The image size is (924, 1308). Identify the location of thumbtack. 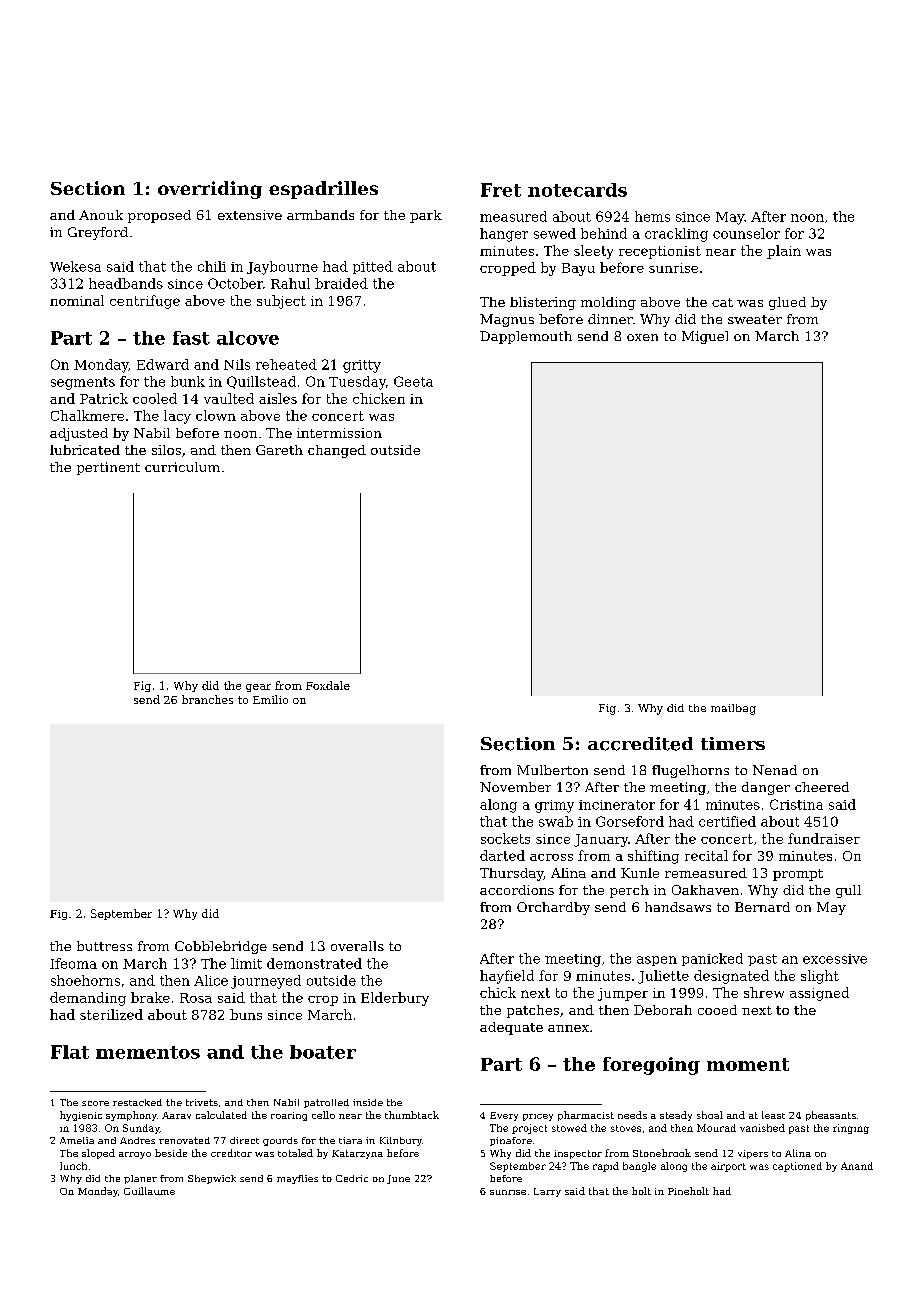
(412, 1115).
